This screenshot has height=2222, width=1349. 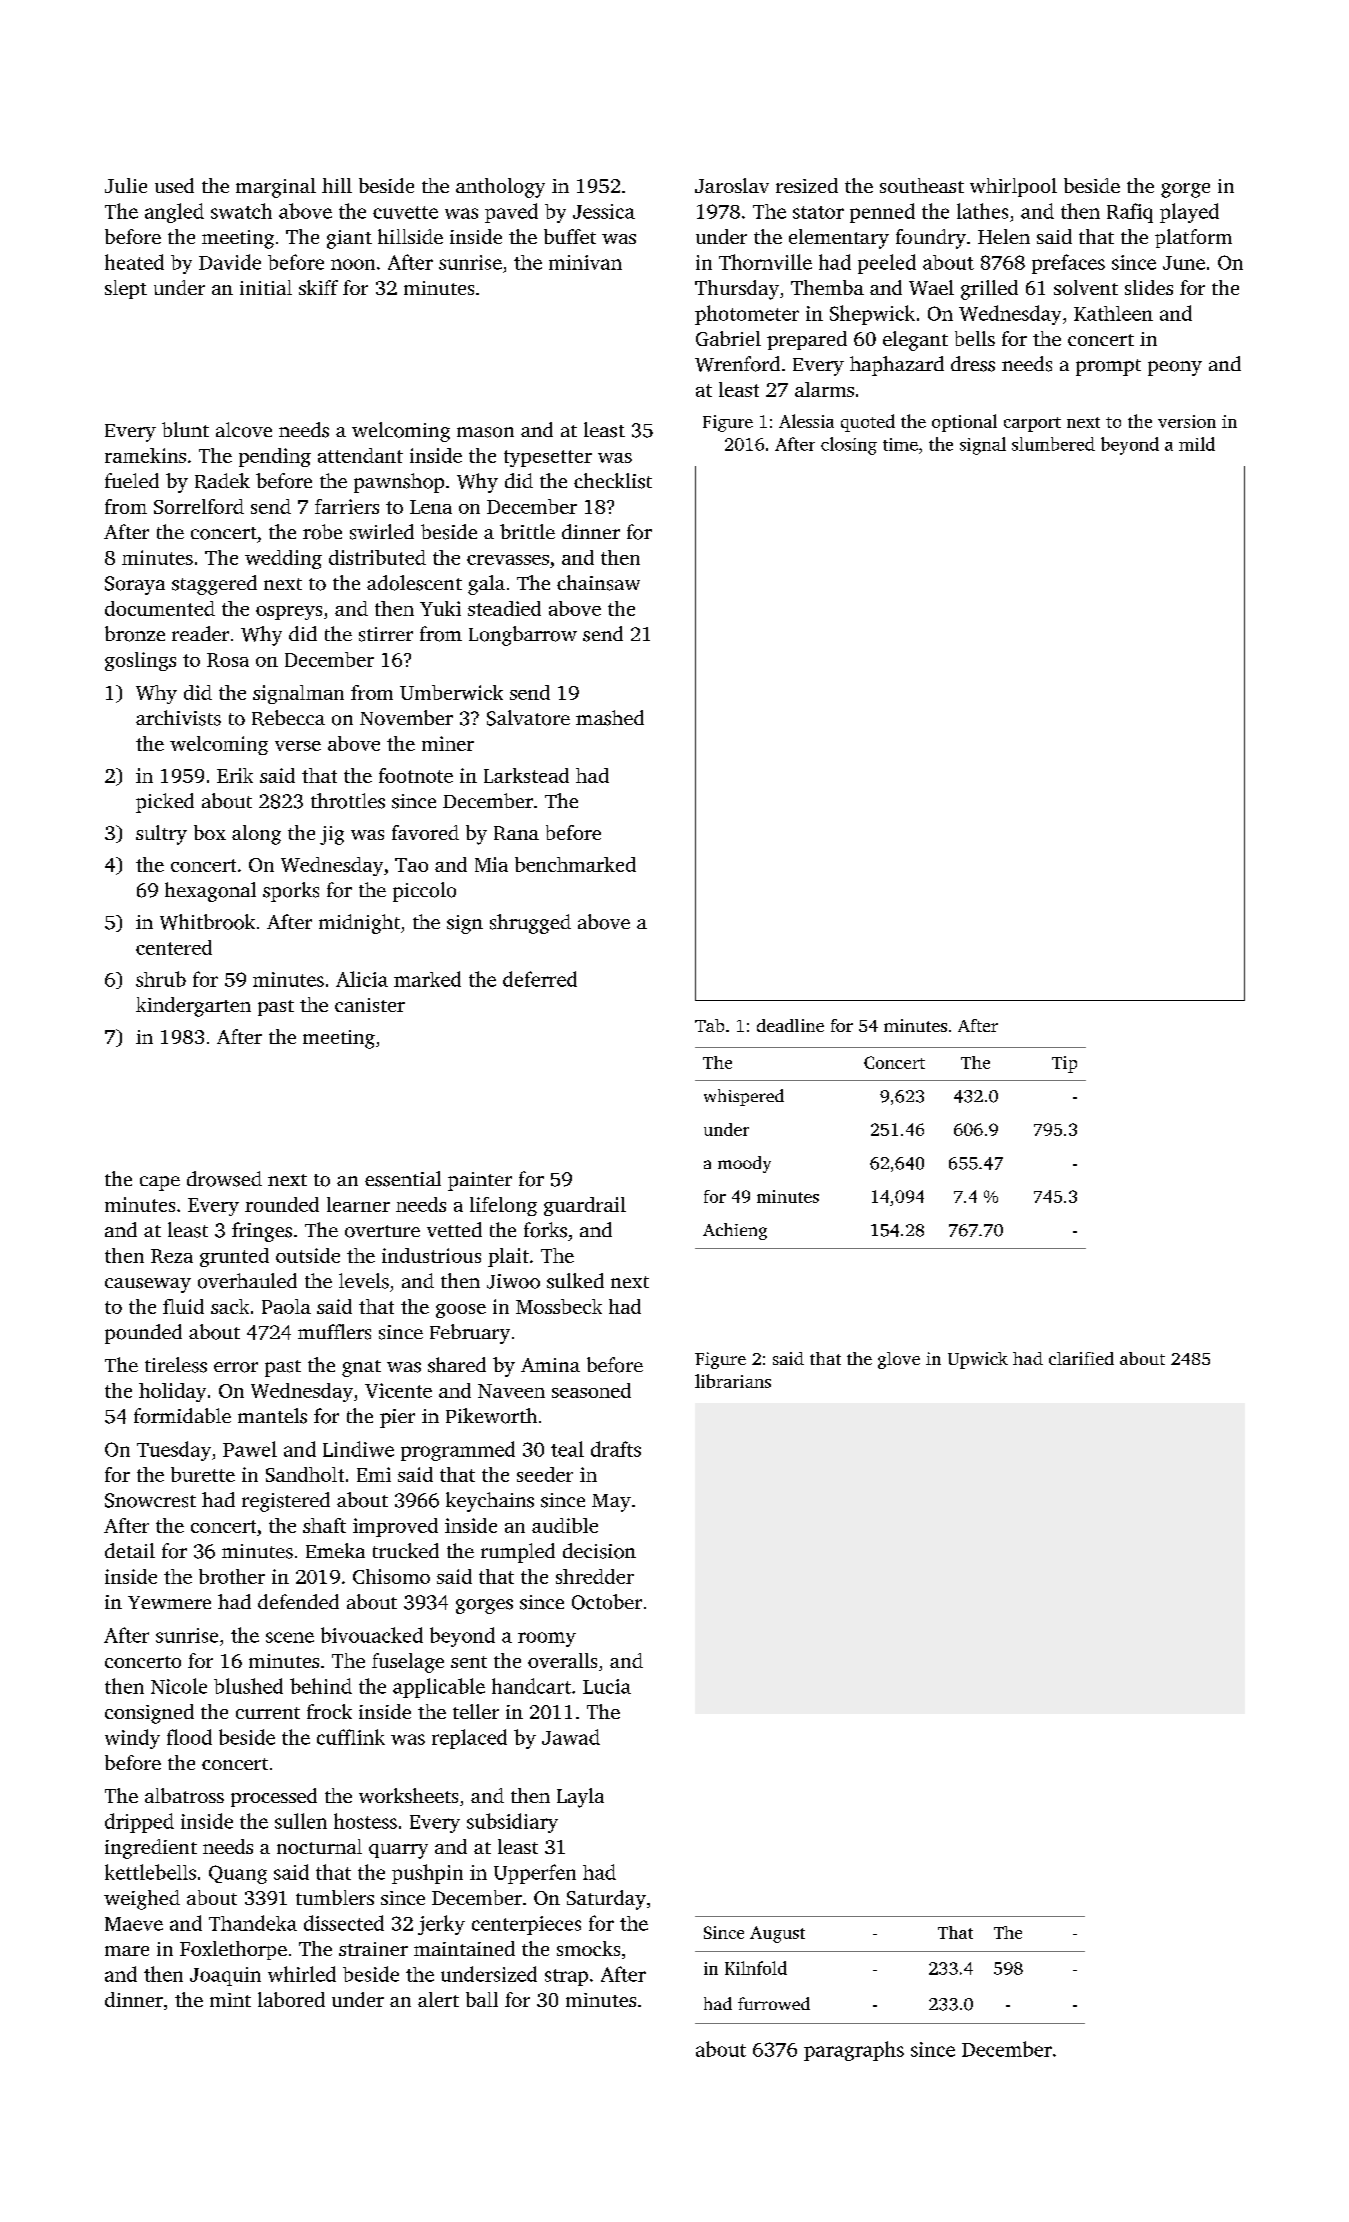 I want to click on paved, so click(x=511, y=213).
